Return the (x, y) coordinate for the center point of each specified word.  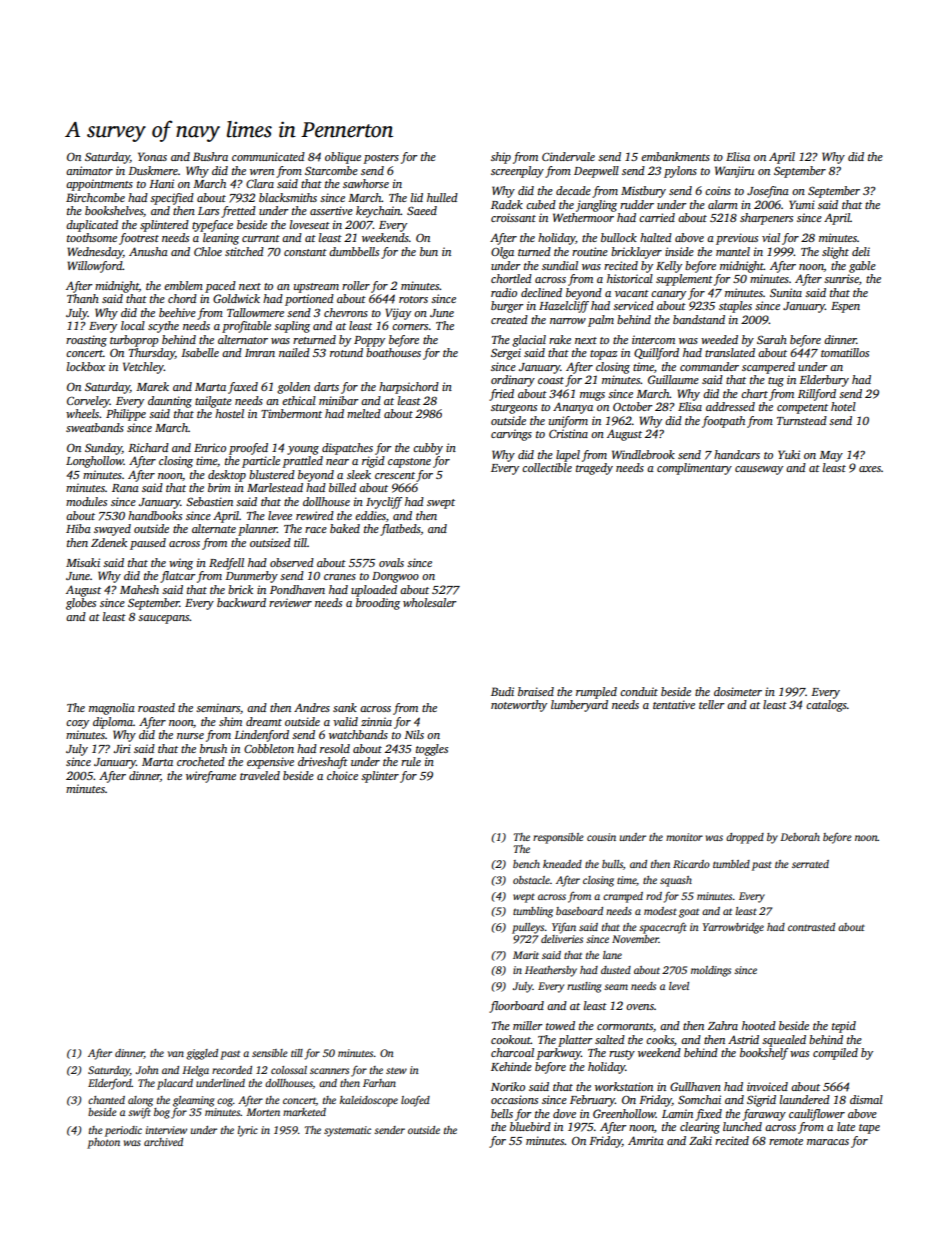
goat (689, 913)
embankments (675, 156)
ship (501, 158)
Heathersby (551, 971)
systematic (347, 1131)
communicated (268, 156)
